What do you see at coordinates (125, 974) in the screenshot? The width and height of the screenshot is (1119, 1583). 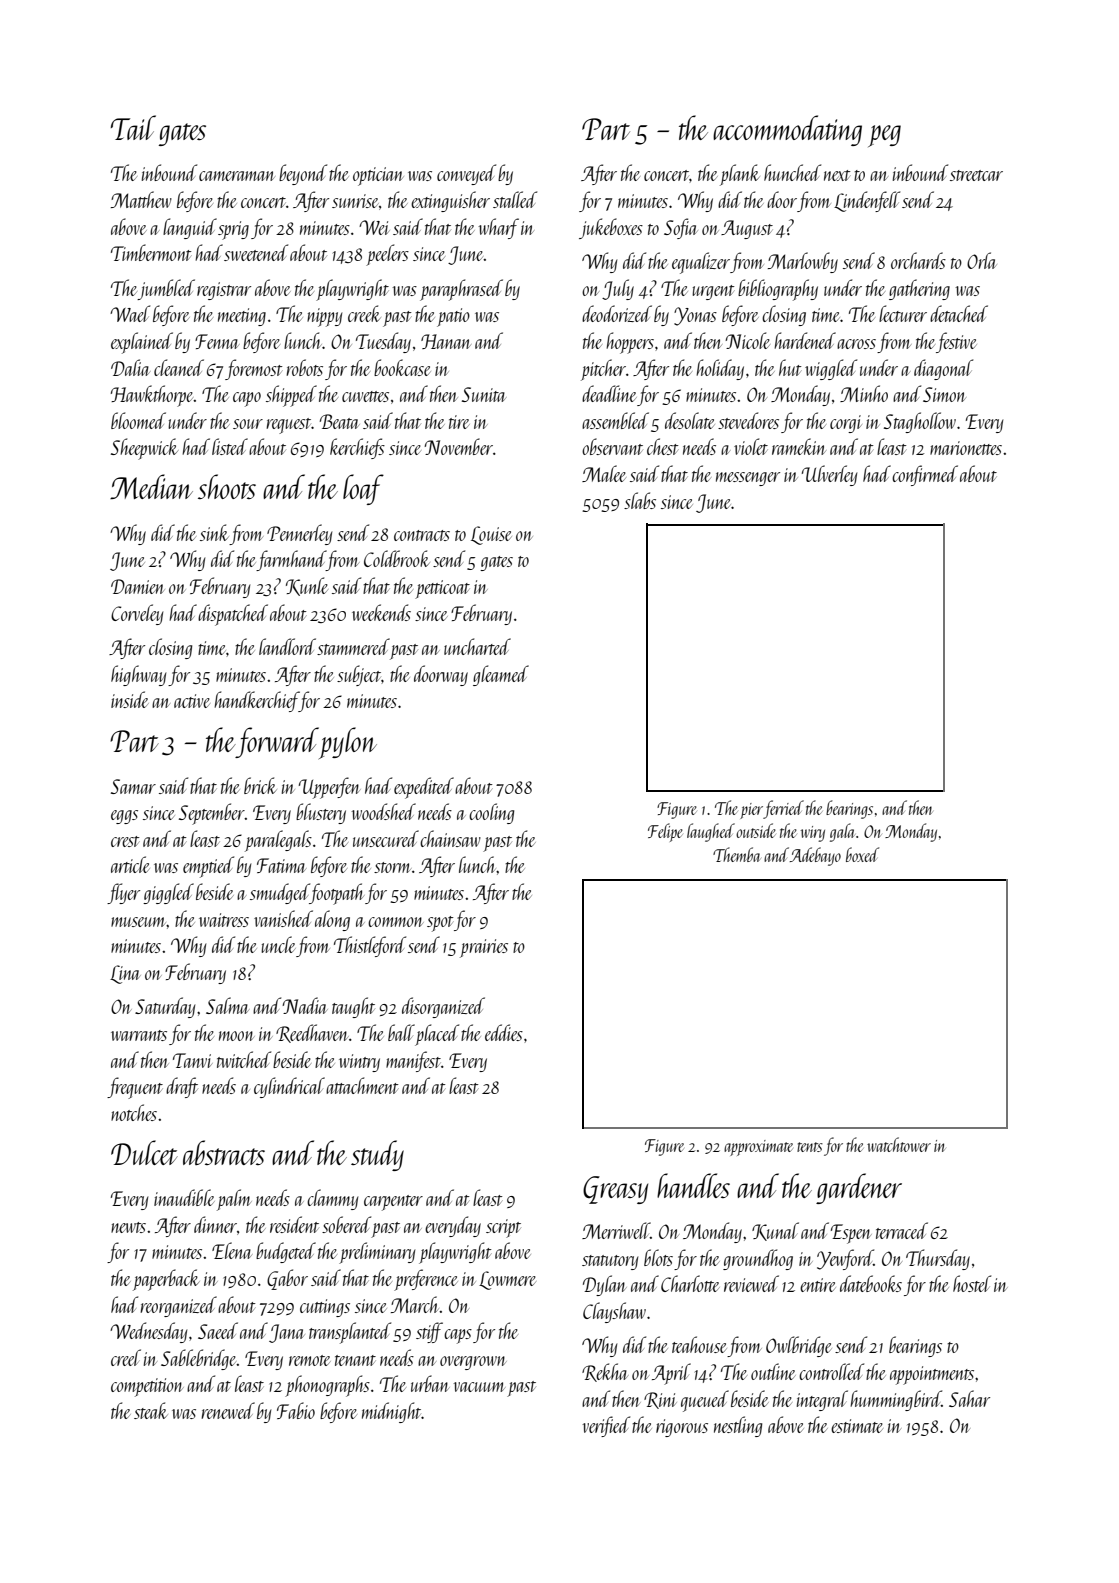 I see `Lina` at bounding box center [125, 974].
